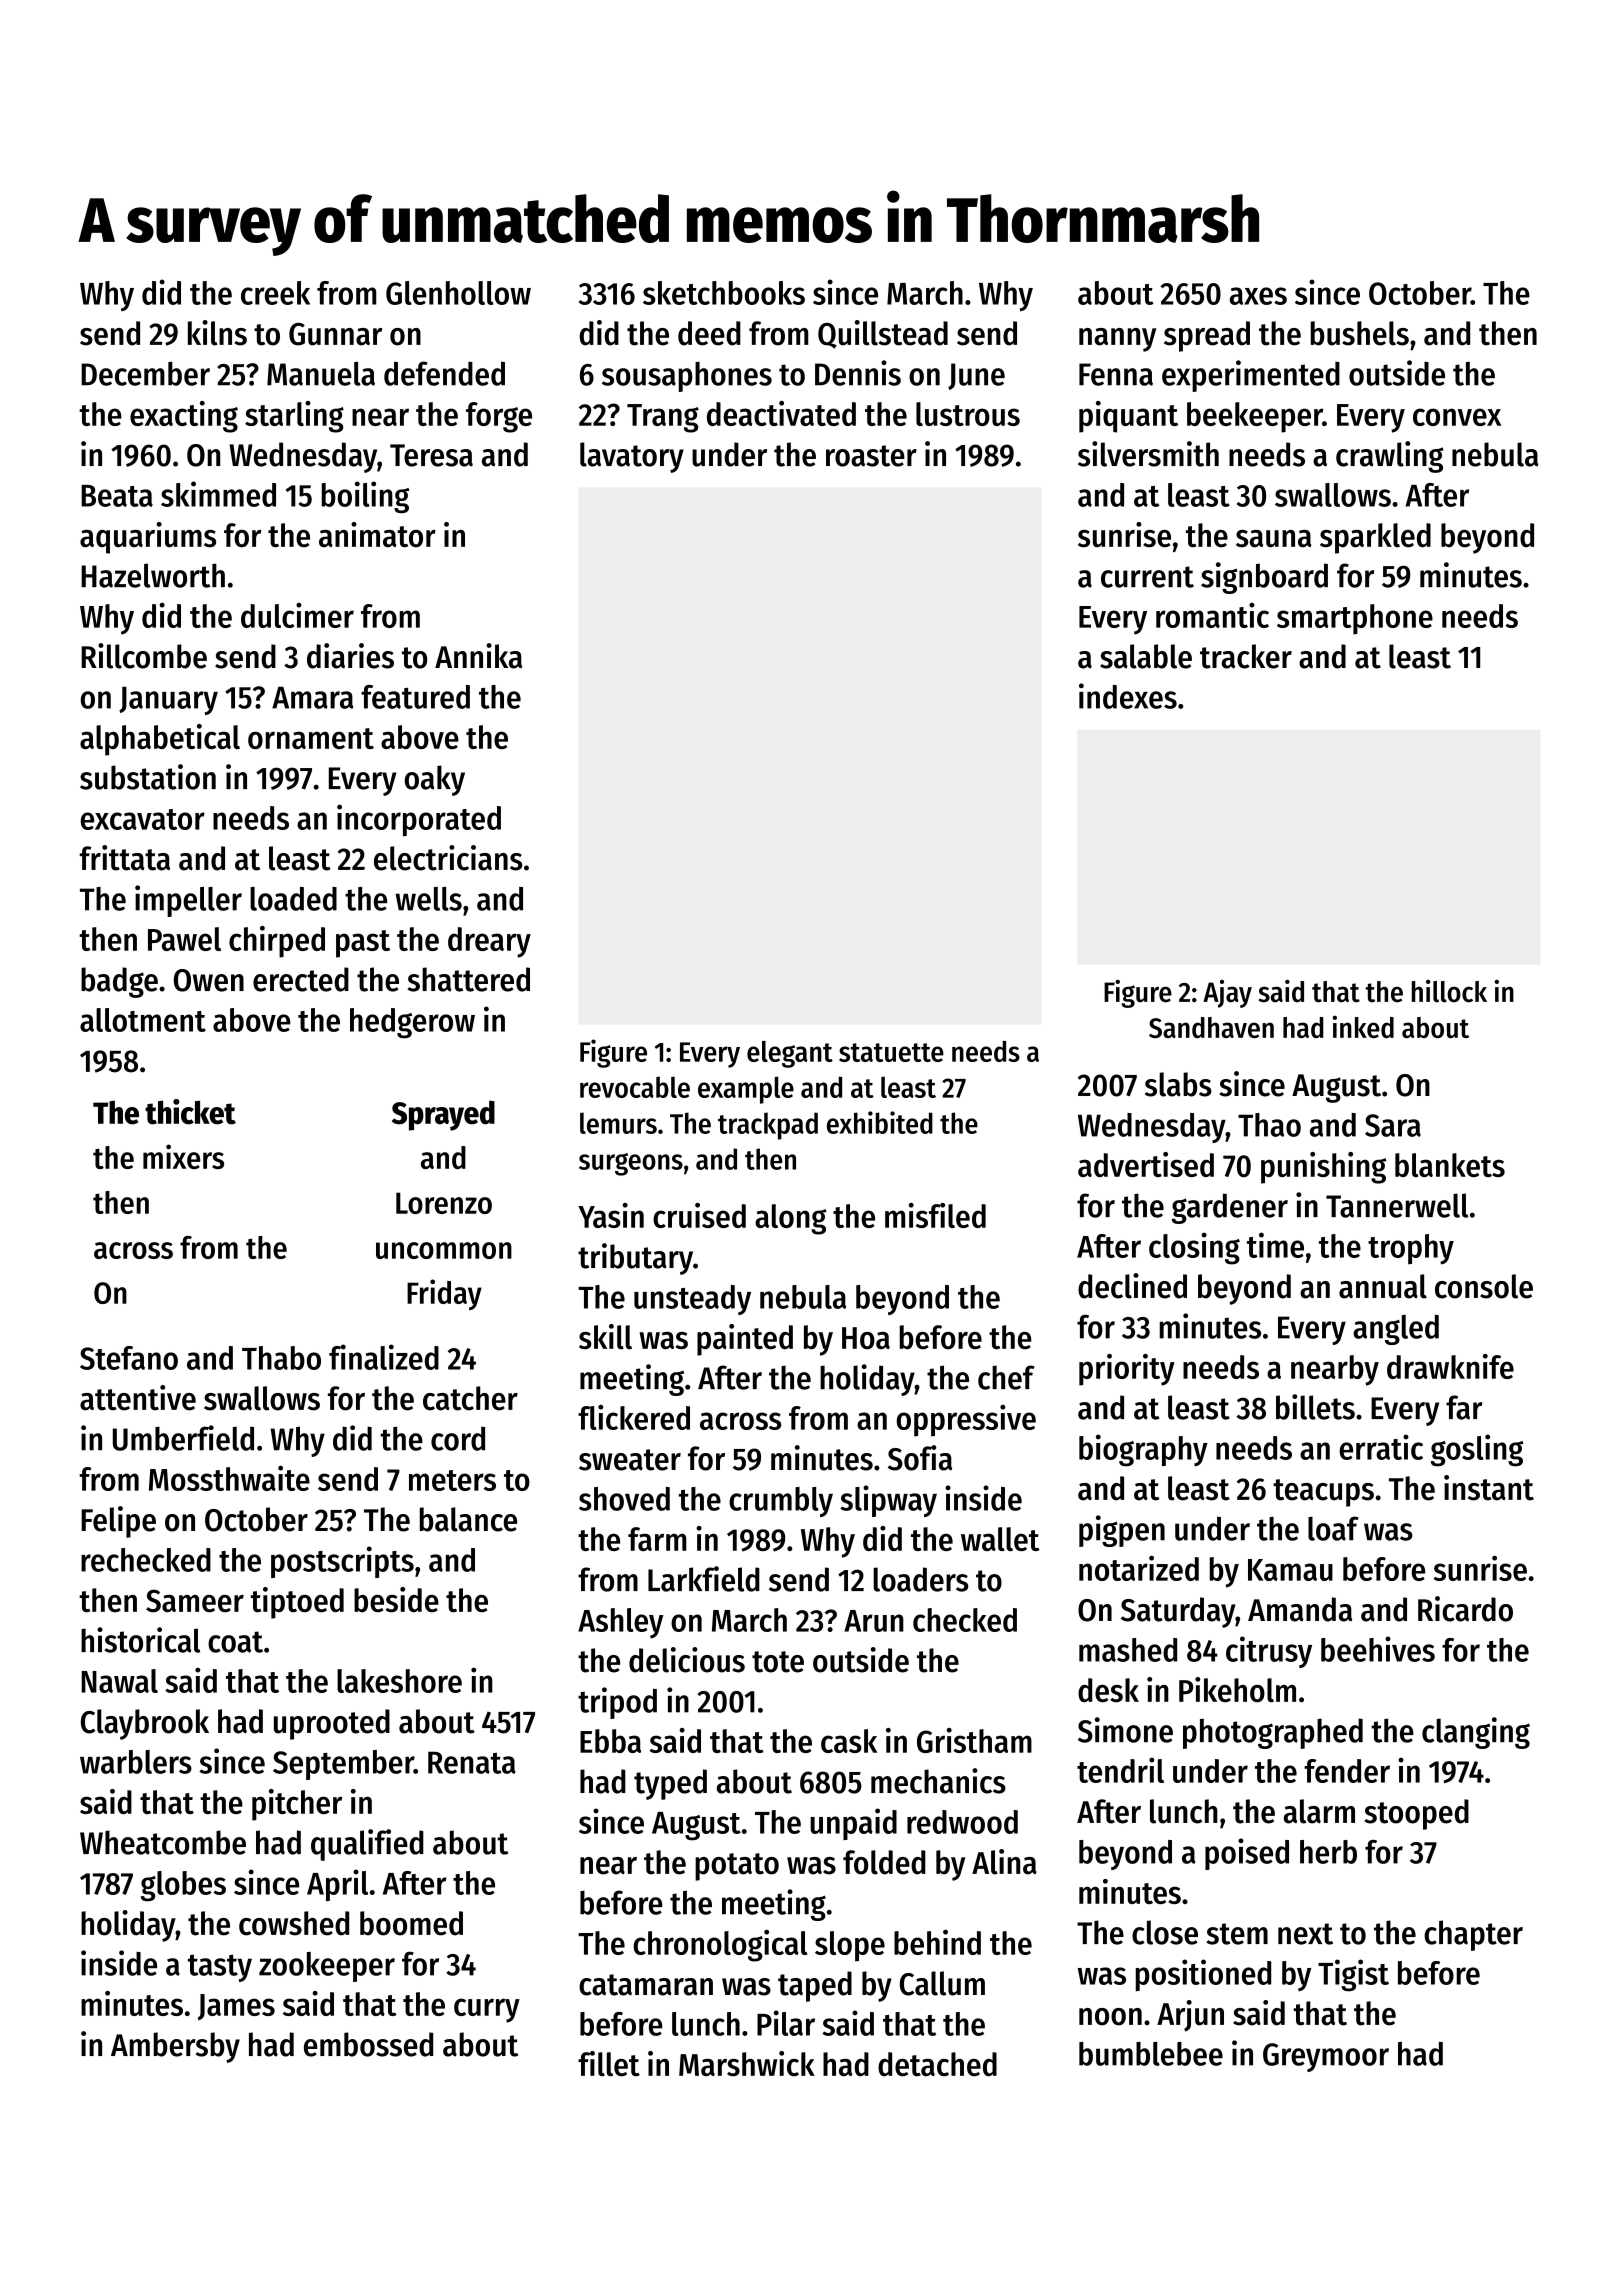 Image resolution: width=1620 pixels, height=2292 pixels. Describe the element at coordinates (145, 373) in the image. I see `December` at that location.
